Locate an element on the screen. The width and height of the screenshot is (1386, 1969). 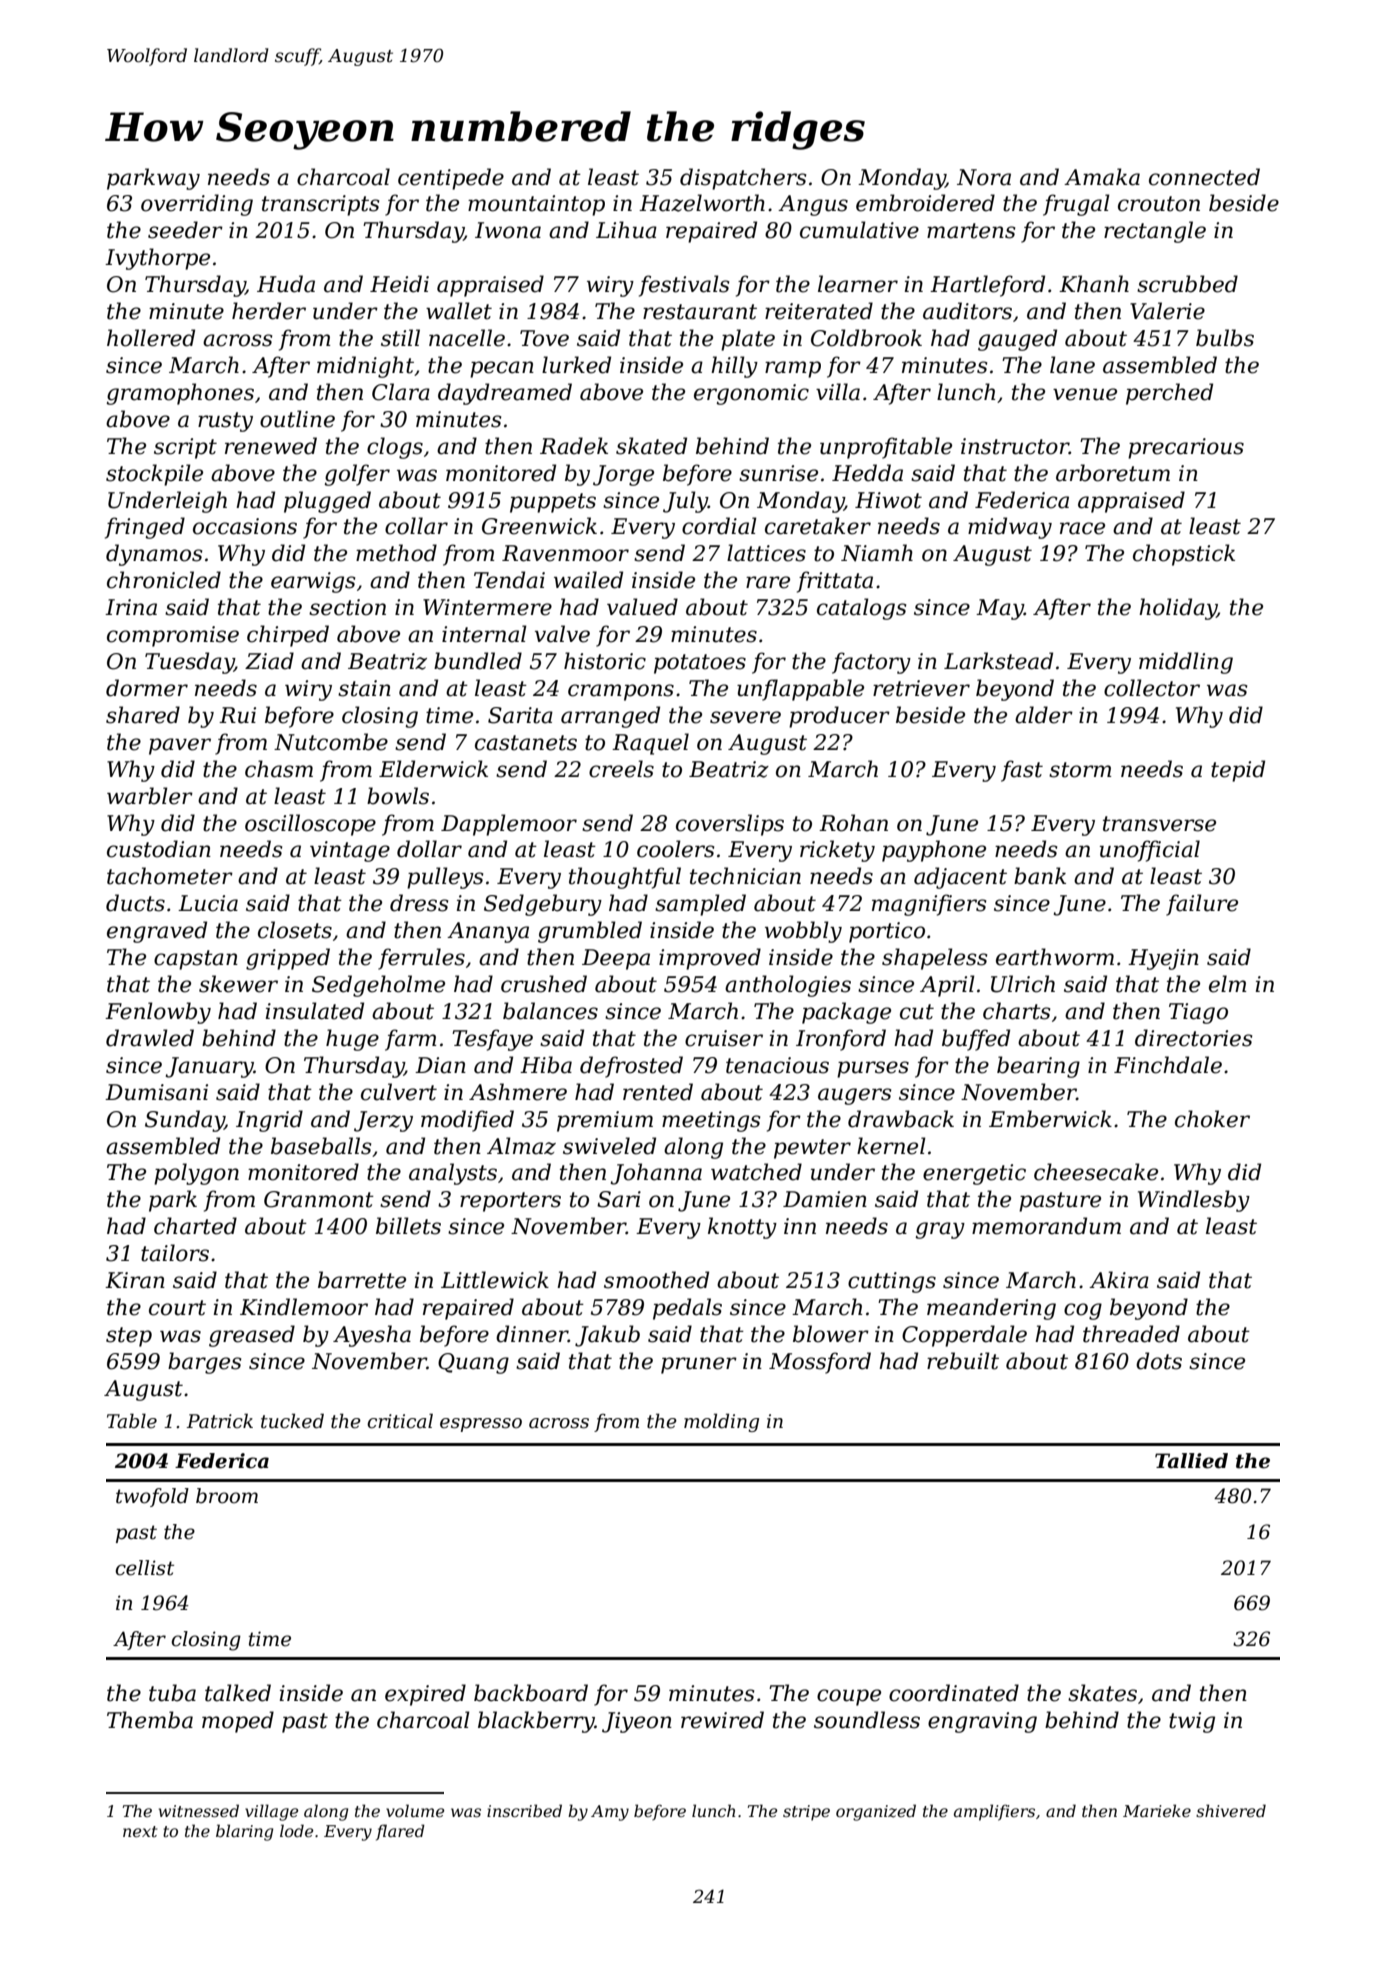
connected is located at coordinates (1204, 177).
